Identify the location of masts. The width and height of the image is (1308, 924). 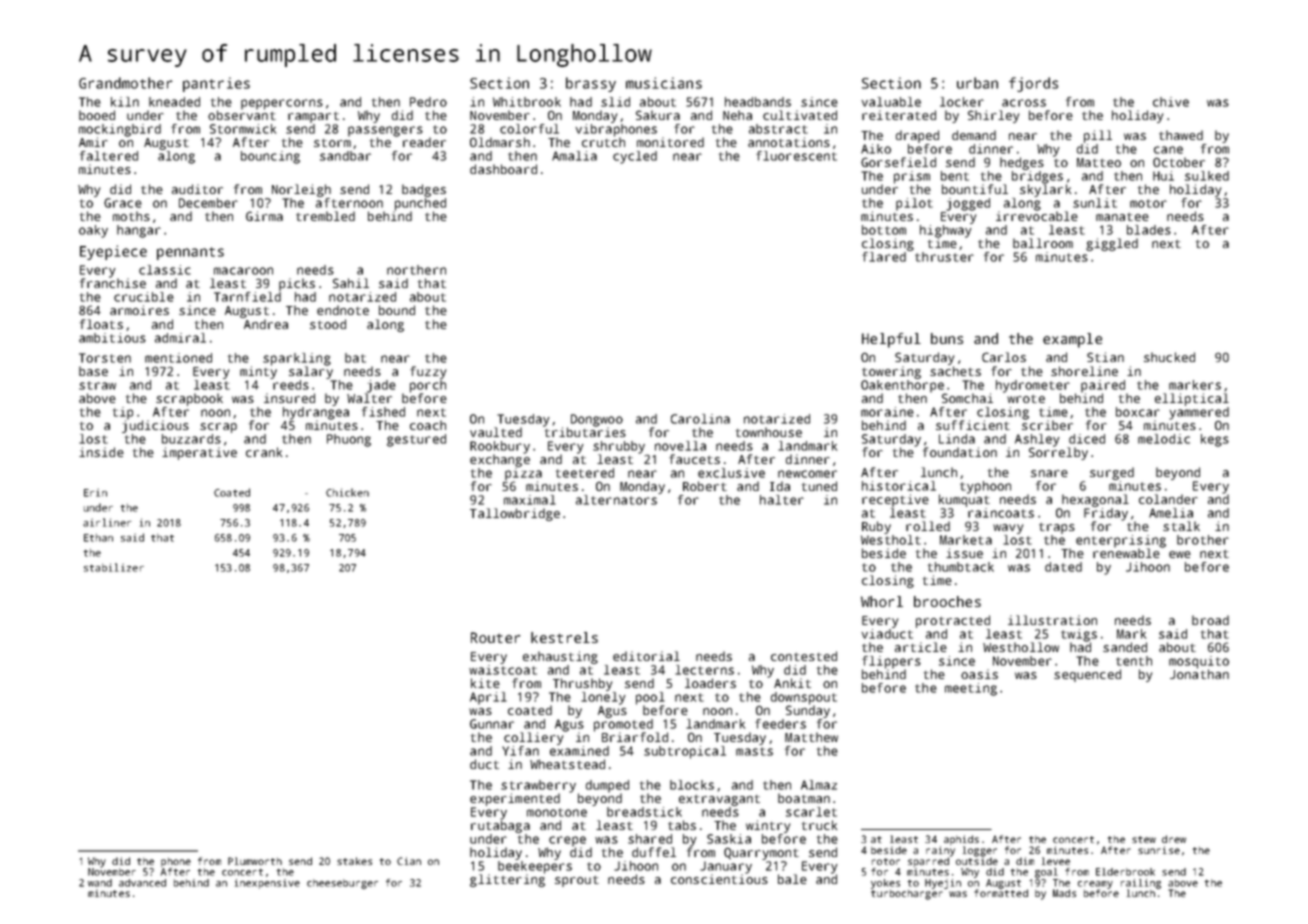
(754, 751).
